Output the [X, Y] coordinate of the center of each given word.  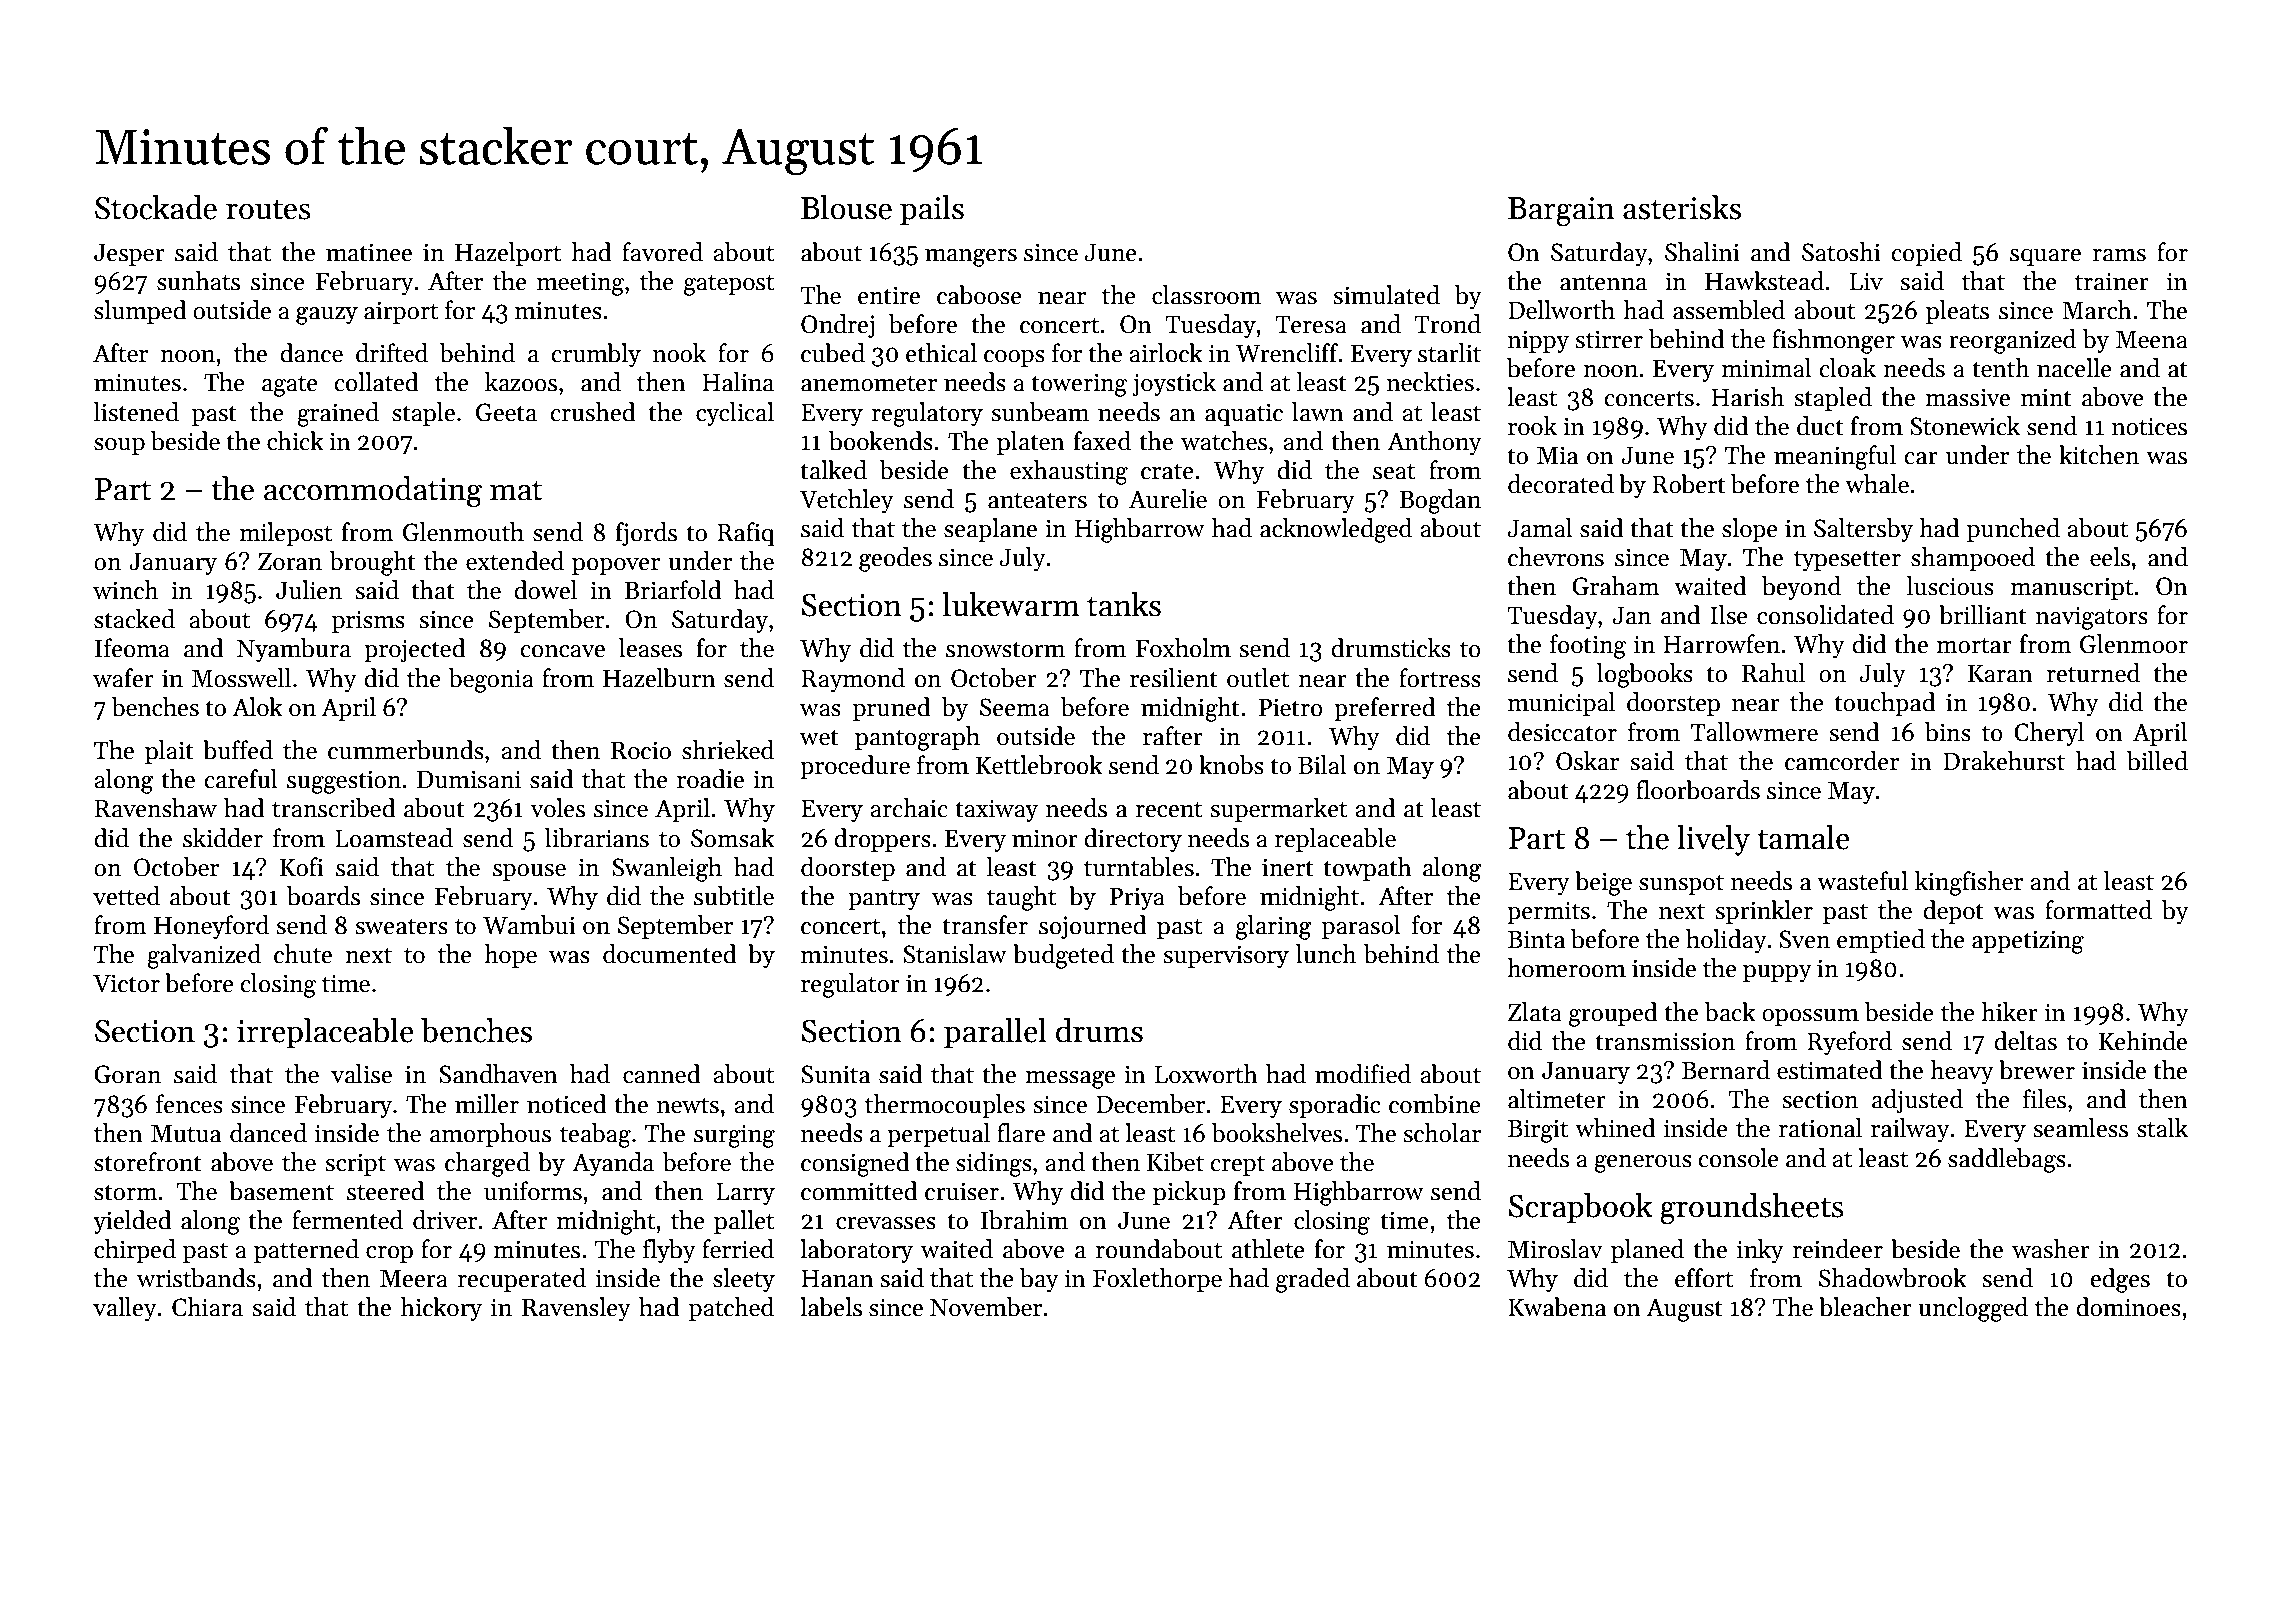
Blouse [846, 207]
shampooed [1973, 559]
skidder [223, 838]
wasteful [1862, 881]
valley [125, 1309]
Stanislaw [955, 954]
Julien [309, 590]
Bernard [1726, 1070]
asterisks [1682, 207]
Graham [1616, 586]
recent [1169, 809]
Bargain [1561, 212]
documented [670, 954]
